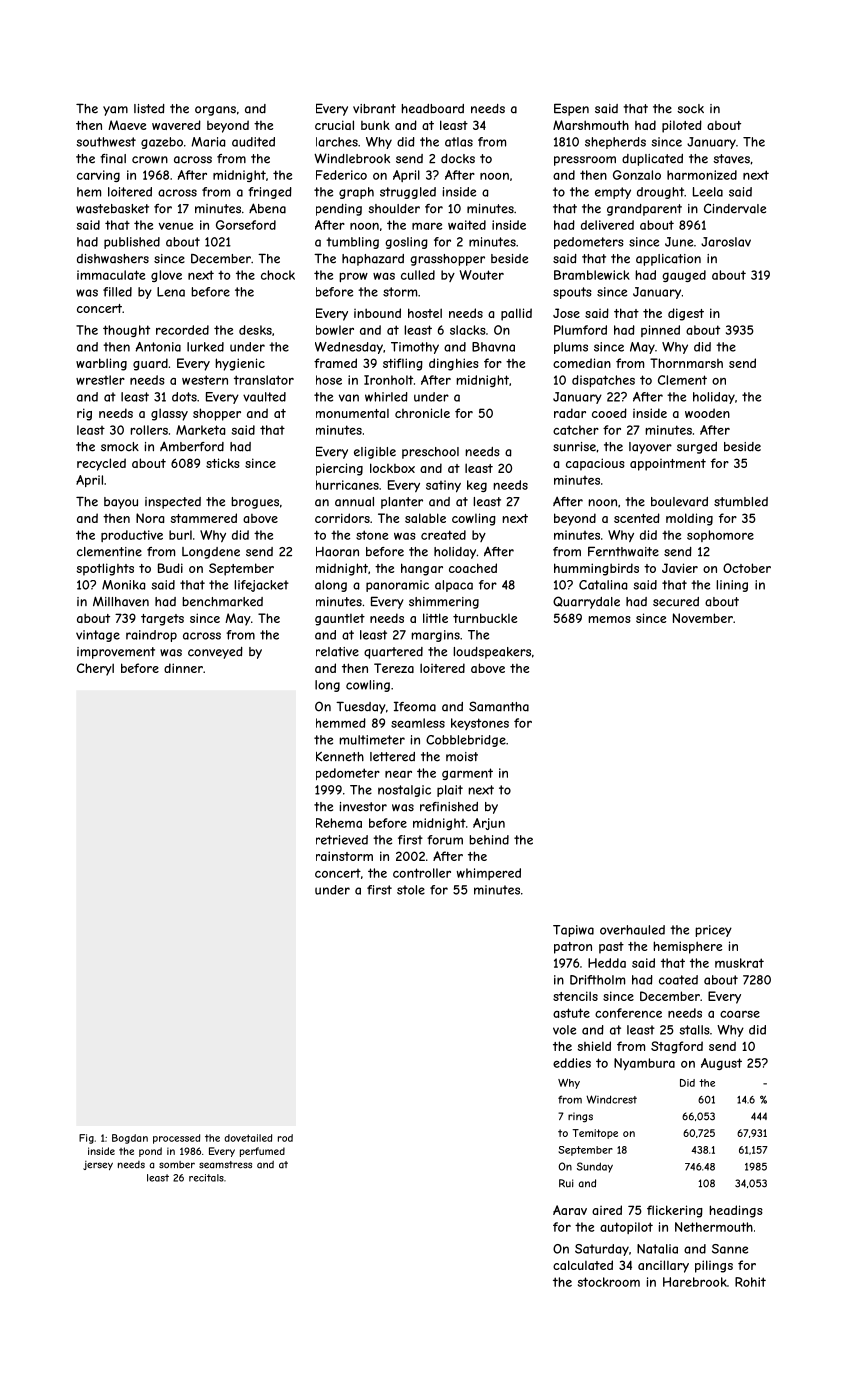 The height and width of the screenshot is (1400, 849). Describe the element at coordinates (422, 873) in the screenshot. I see `controller` at that location.
